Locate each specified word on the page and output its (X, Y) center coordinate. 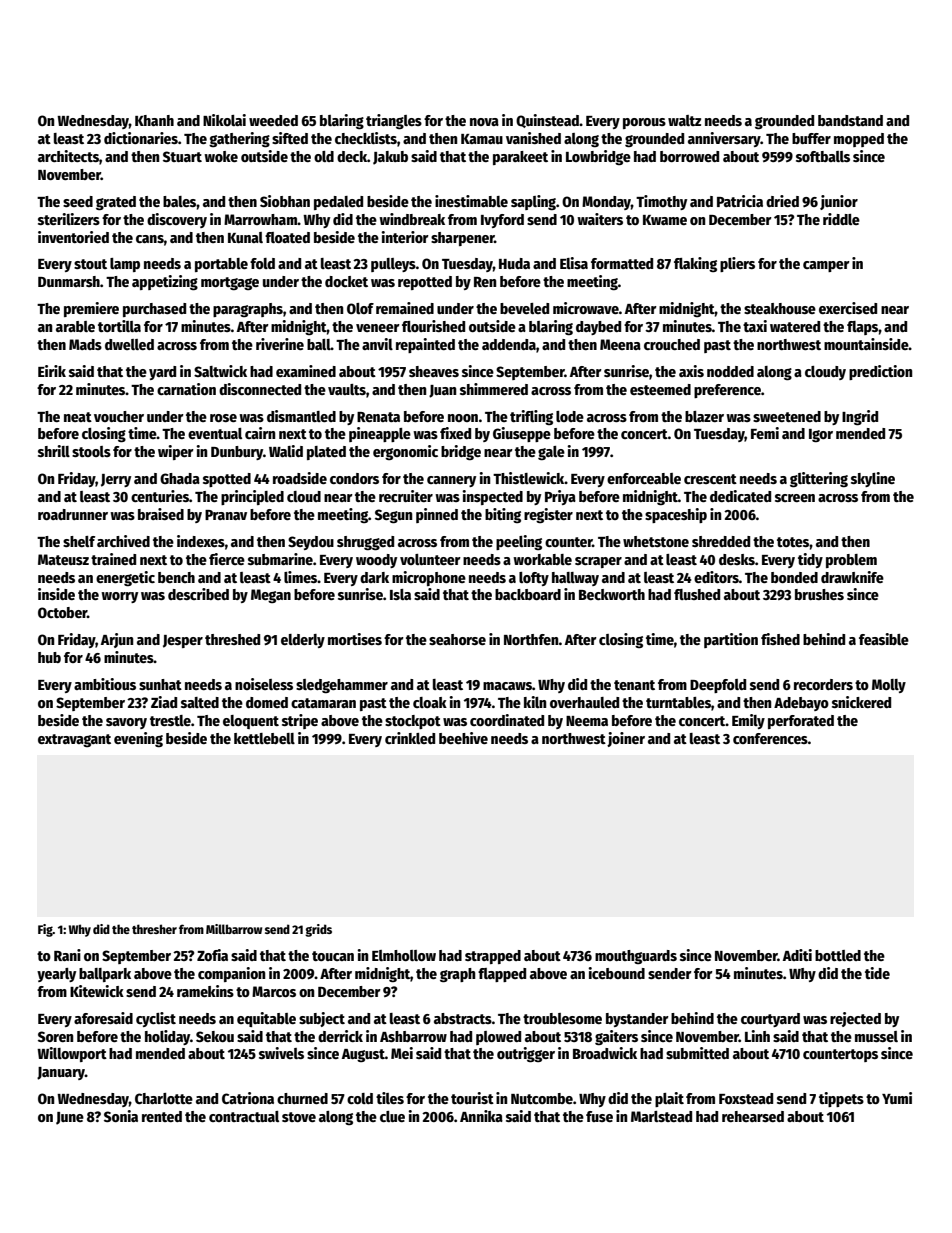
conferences (770, 738)
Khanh (154, 120)
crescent (710, 479)
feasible (884, 639)
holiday (167, 1037)
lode (570, 416)
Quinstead (547, 121)
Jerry (116, 480)
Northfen (531, 639)
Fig (45, 930)
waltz (684, 120)
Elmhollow (404, 955)
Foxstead (746, 1098)
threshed (232, 639)
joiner (626, 739)
